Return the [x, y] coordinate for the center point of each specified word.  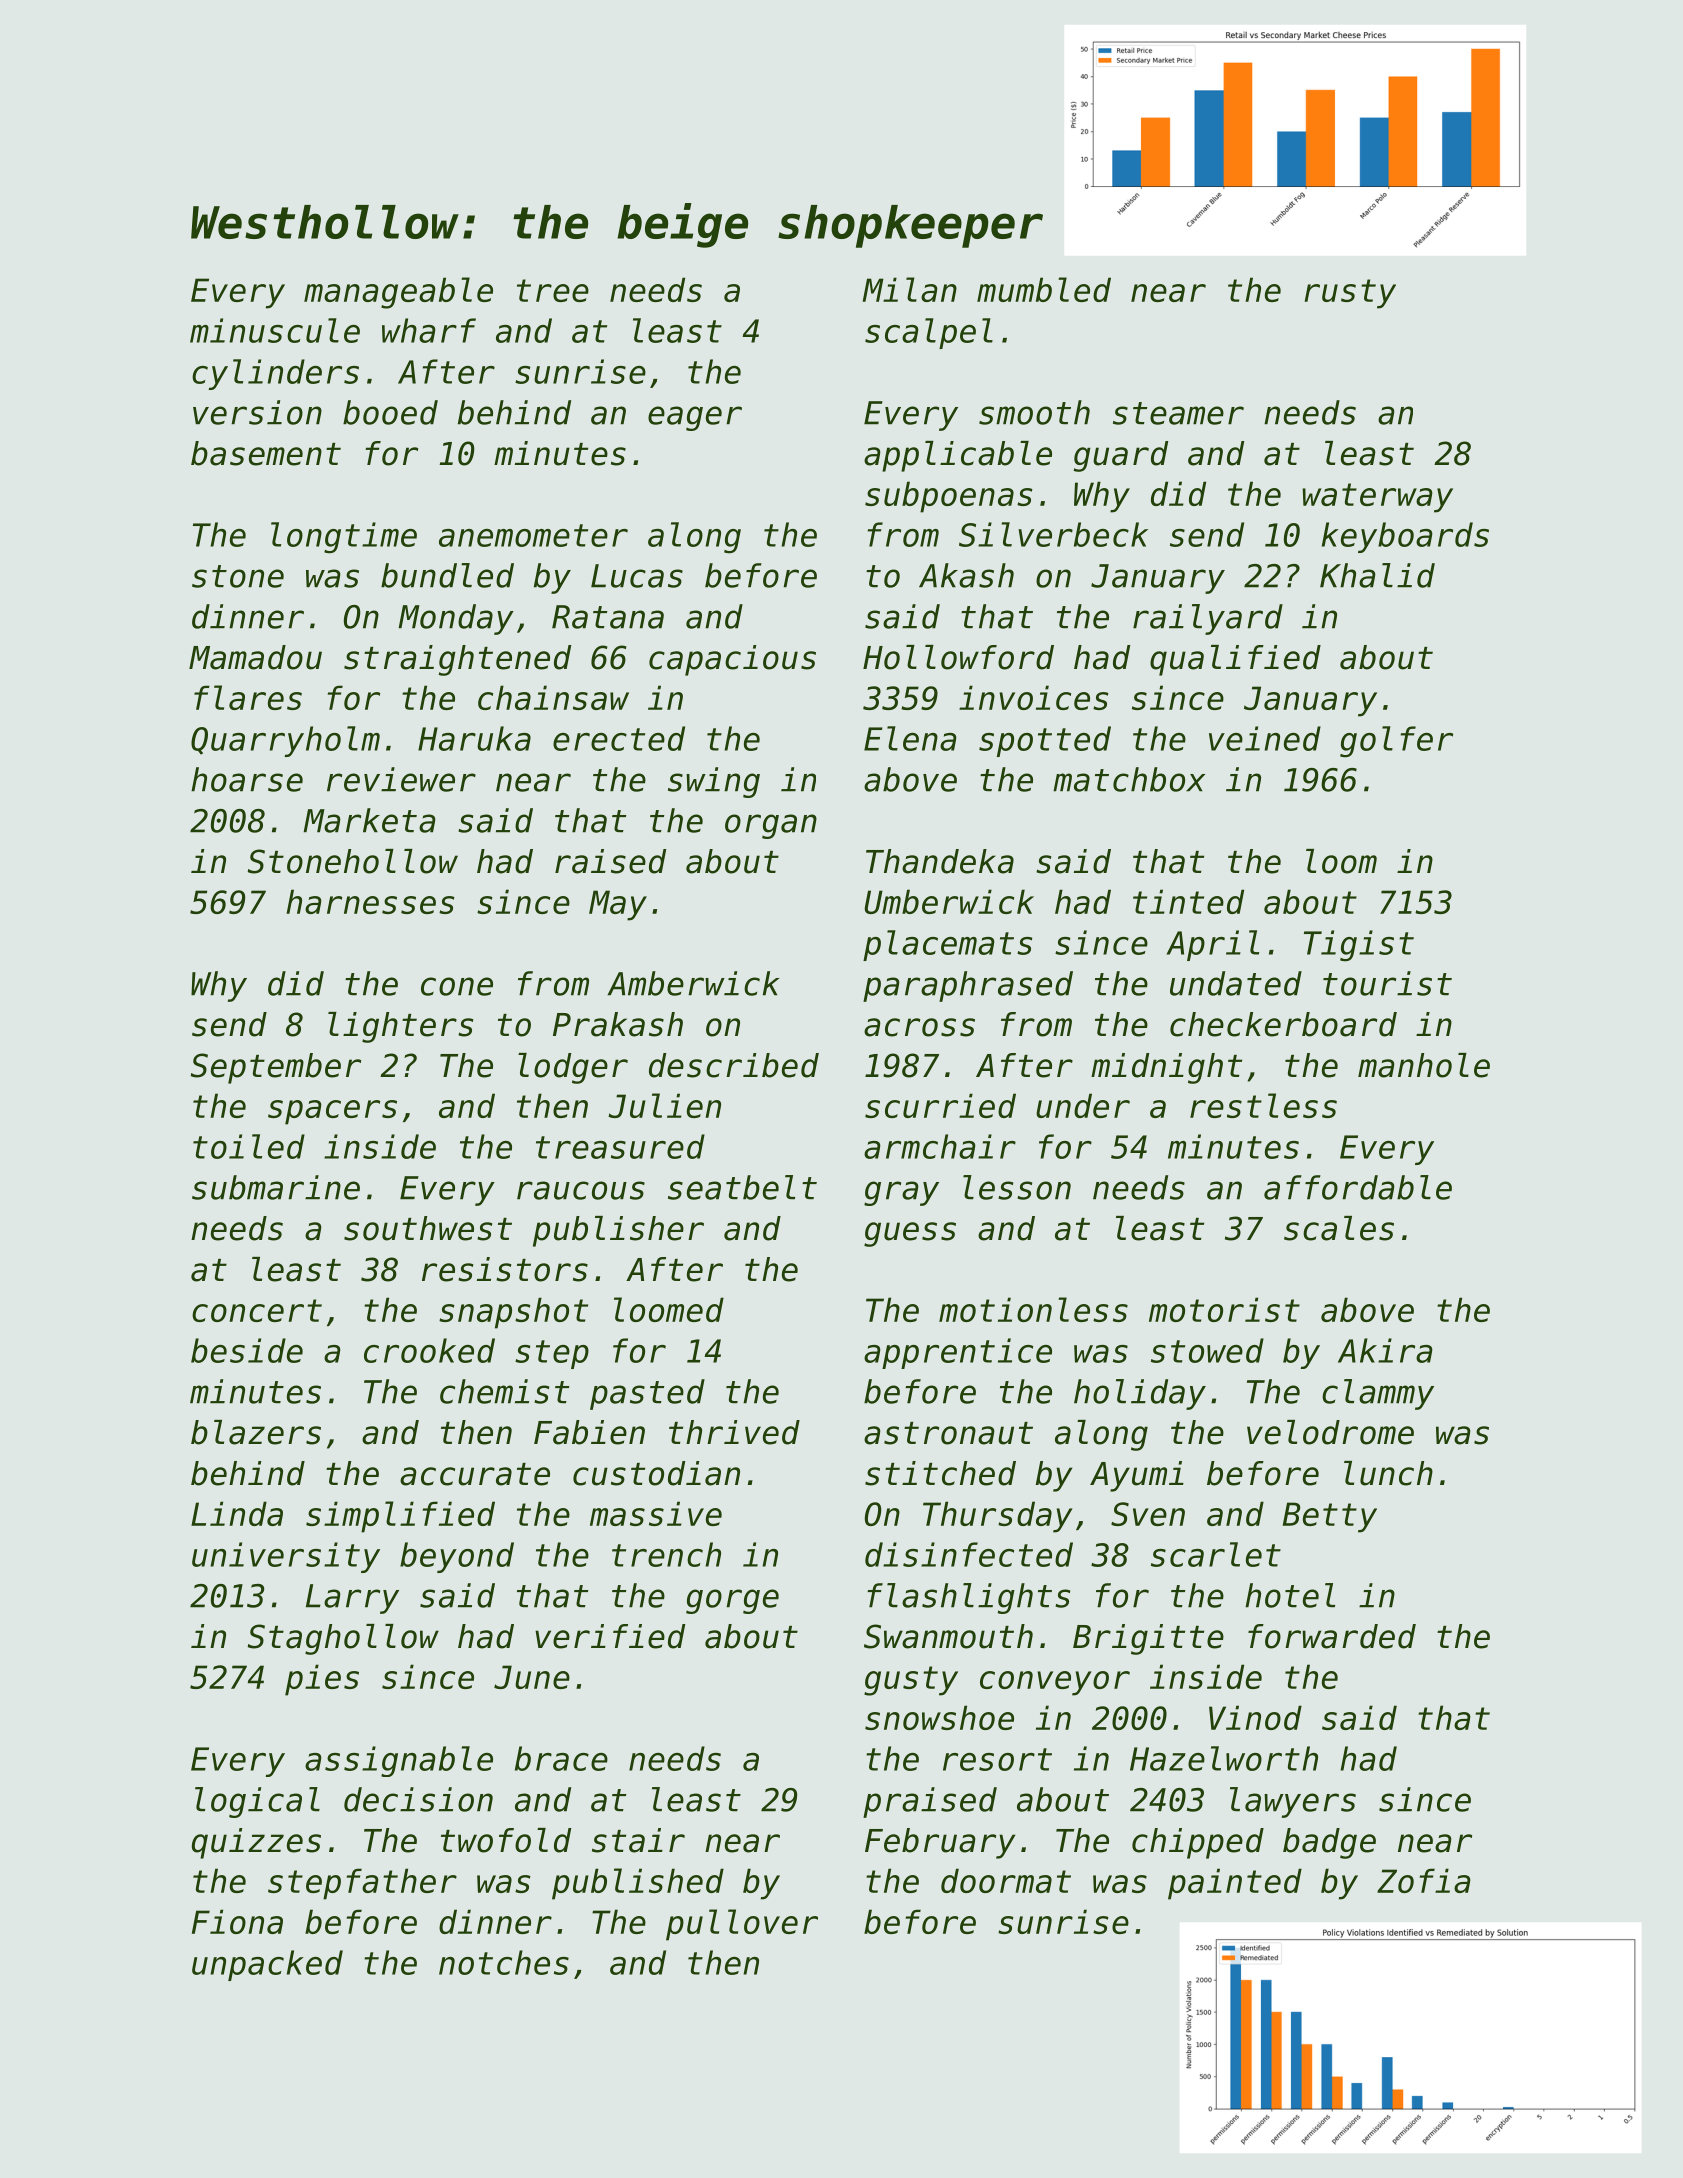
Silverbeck [1053, 534]
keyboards [1405, 537]
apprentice [958, 1353]
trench [666, 1554]
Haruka [474, 738]
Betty [1330, 1517]
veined [1265, 738]
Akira [1385, 1350]
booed [390, 412]
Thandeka [940, 861]
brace [561, 1758]
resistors [505, 1269]
